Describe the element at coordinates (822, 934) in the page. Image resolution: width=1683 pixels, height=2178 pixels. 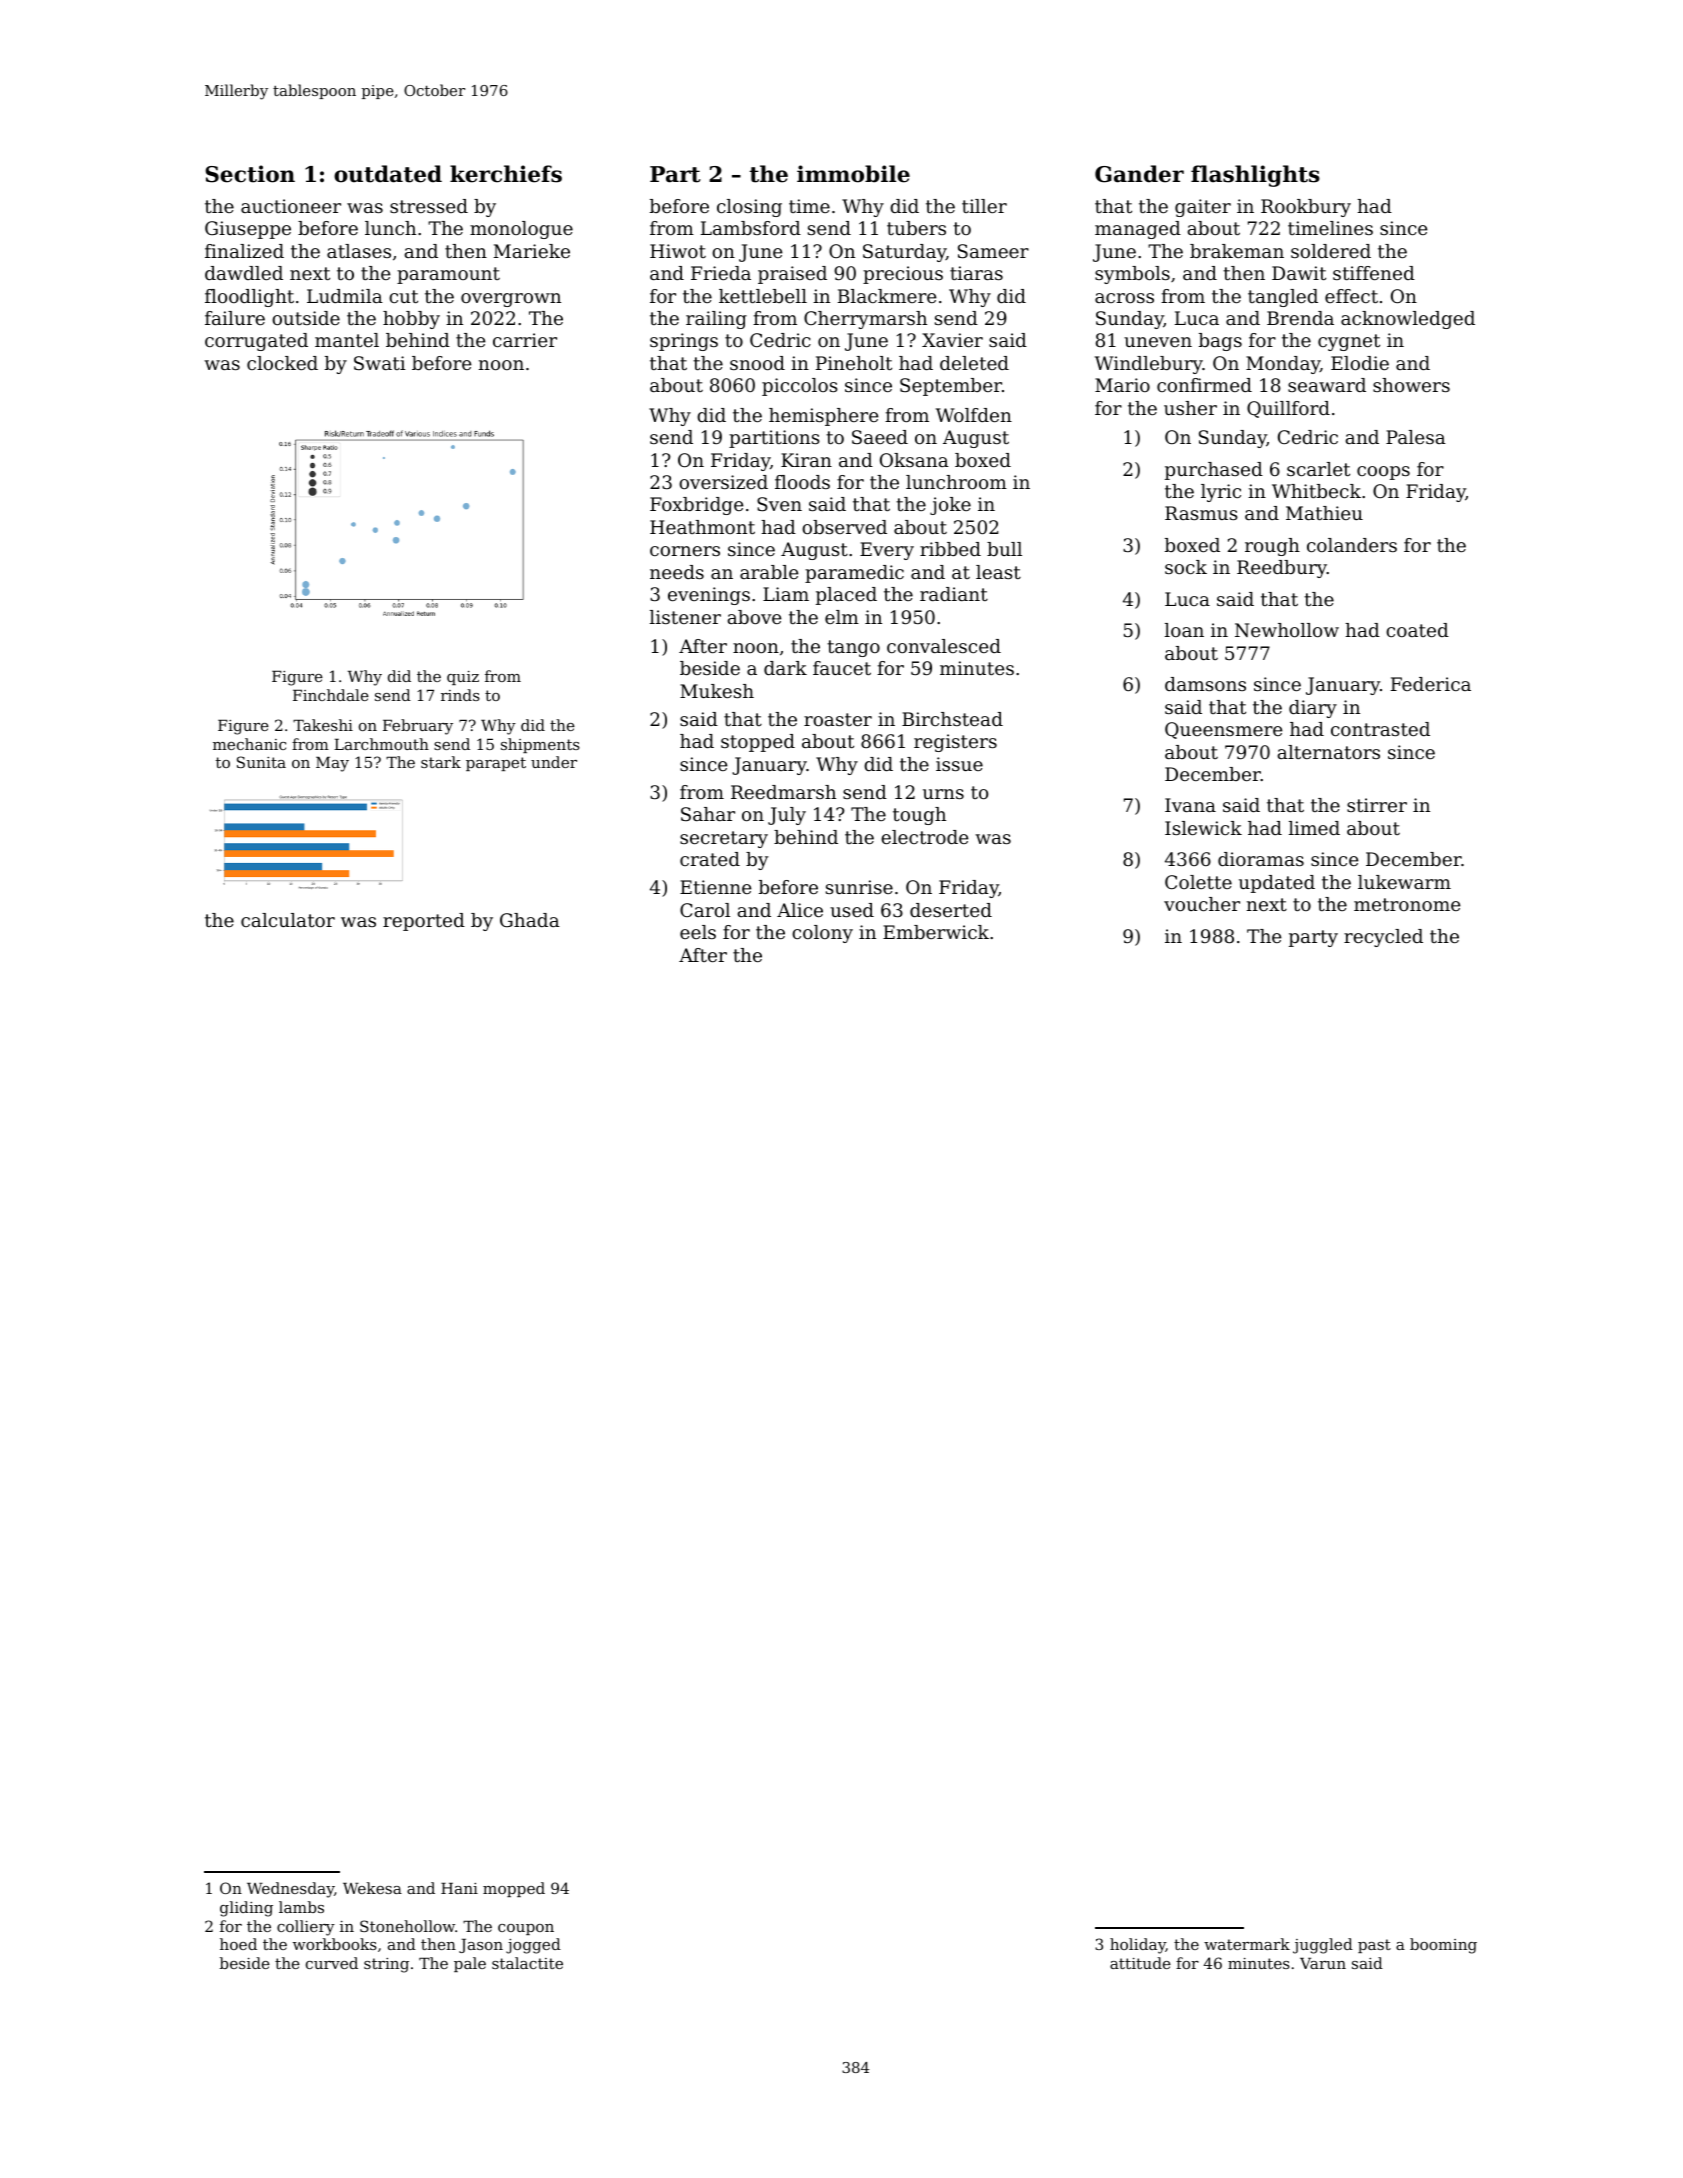
I see `colony` at that location.
